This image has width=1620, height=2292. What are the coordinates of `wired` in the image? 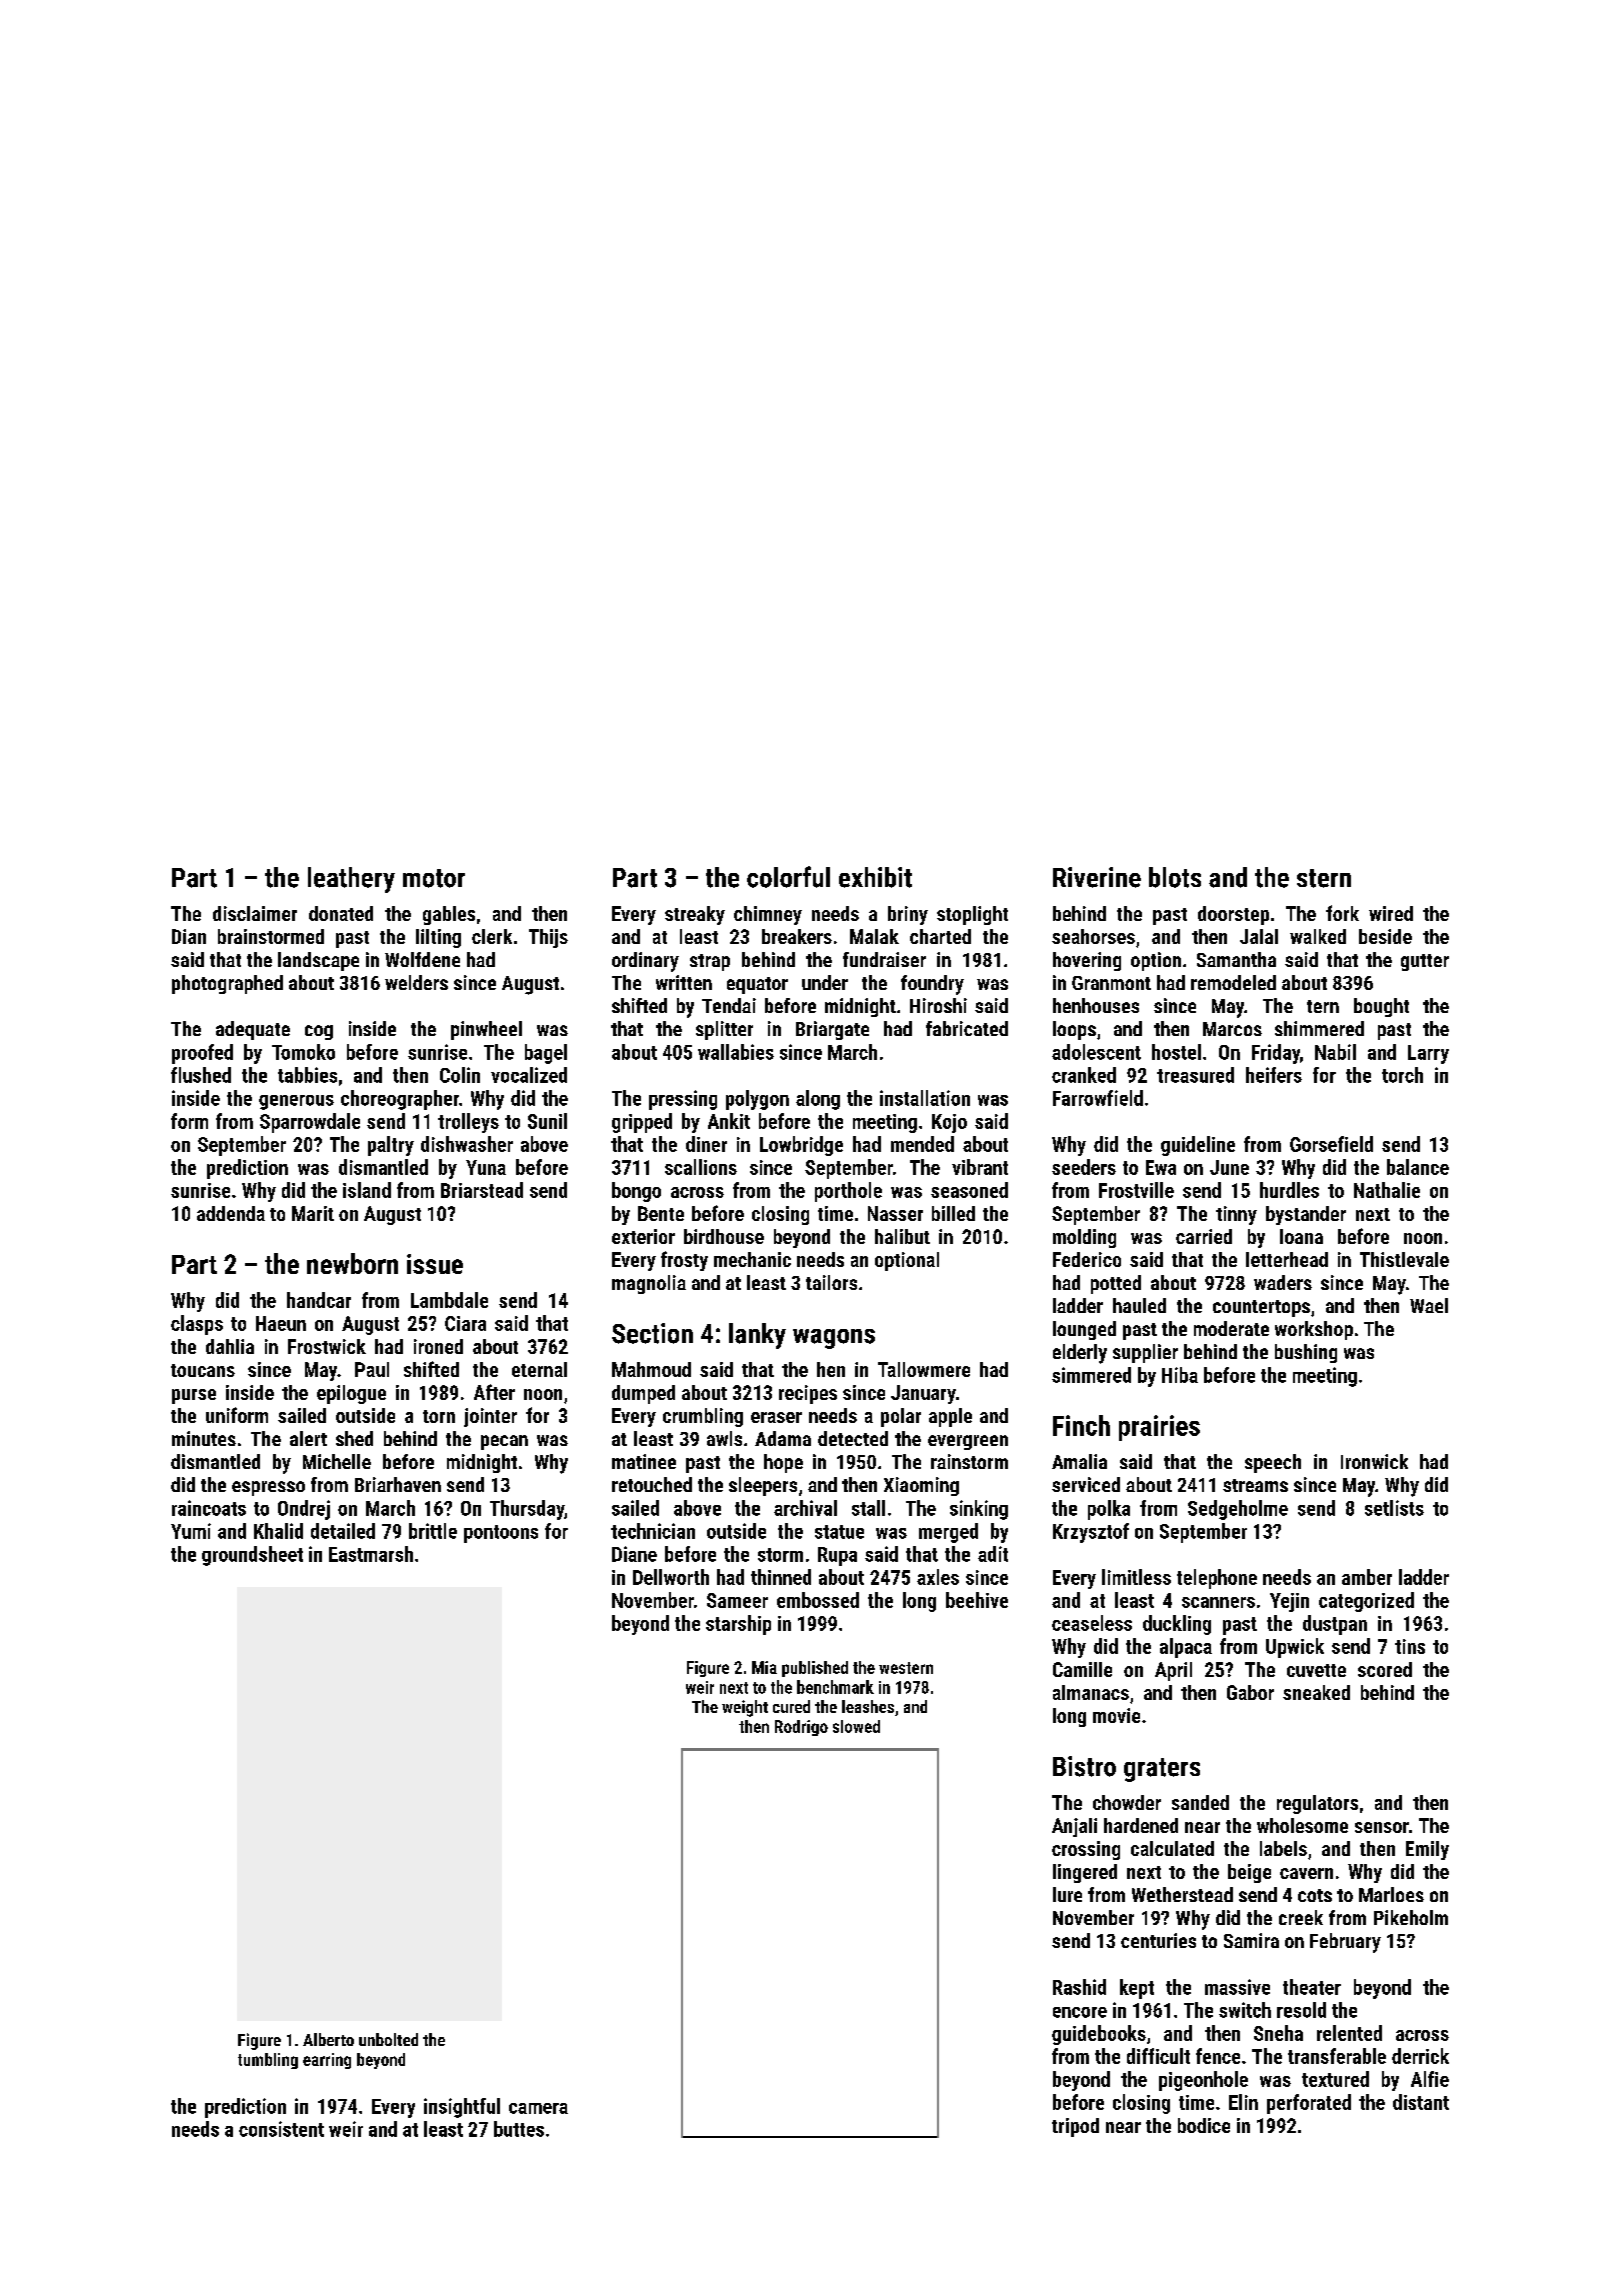 It's located at (1391, 913).
